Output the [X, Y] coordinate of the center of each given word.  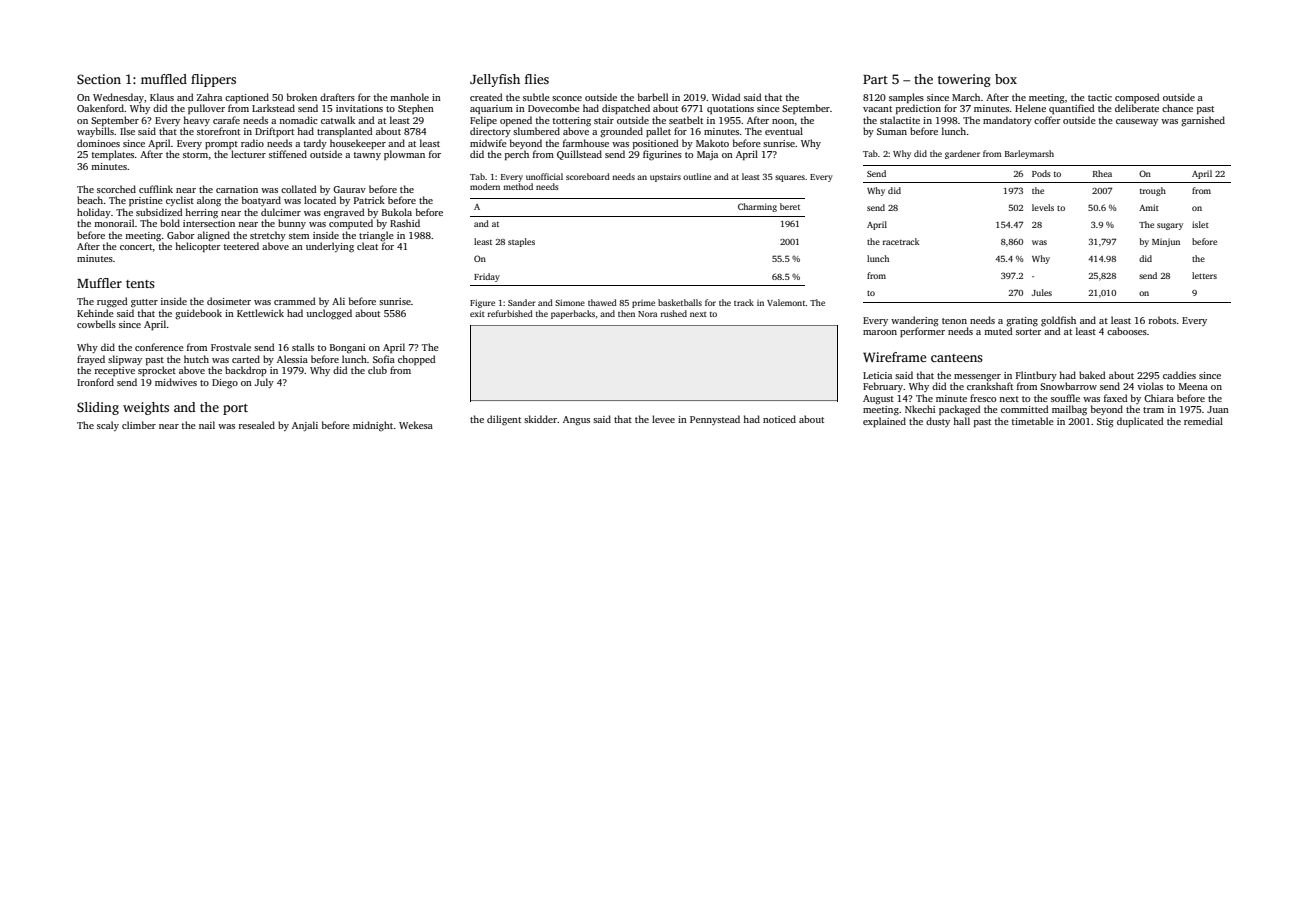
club [377, 370]
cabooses [1127, 331]
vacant [877, 109]
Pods [1041, 173]
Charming [757, 207]
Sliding [98, 408]
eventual [784, 131]
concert [136, 247]
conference [159, 347]
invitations [359, 108]
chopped [417, 360]
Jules [1042, 292]
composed [1137, 98]
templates [113, 155]
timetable [1033, 421]
